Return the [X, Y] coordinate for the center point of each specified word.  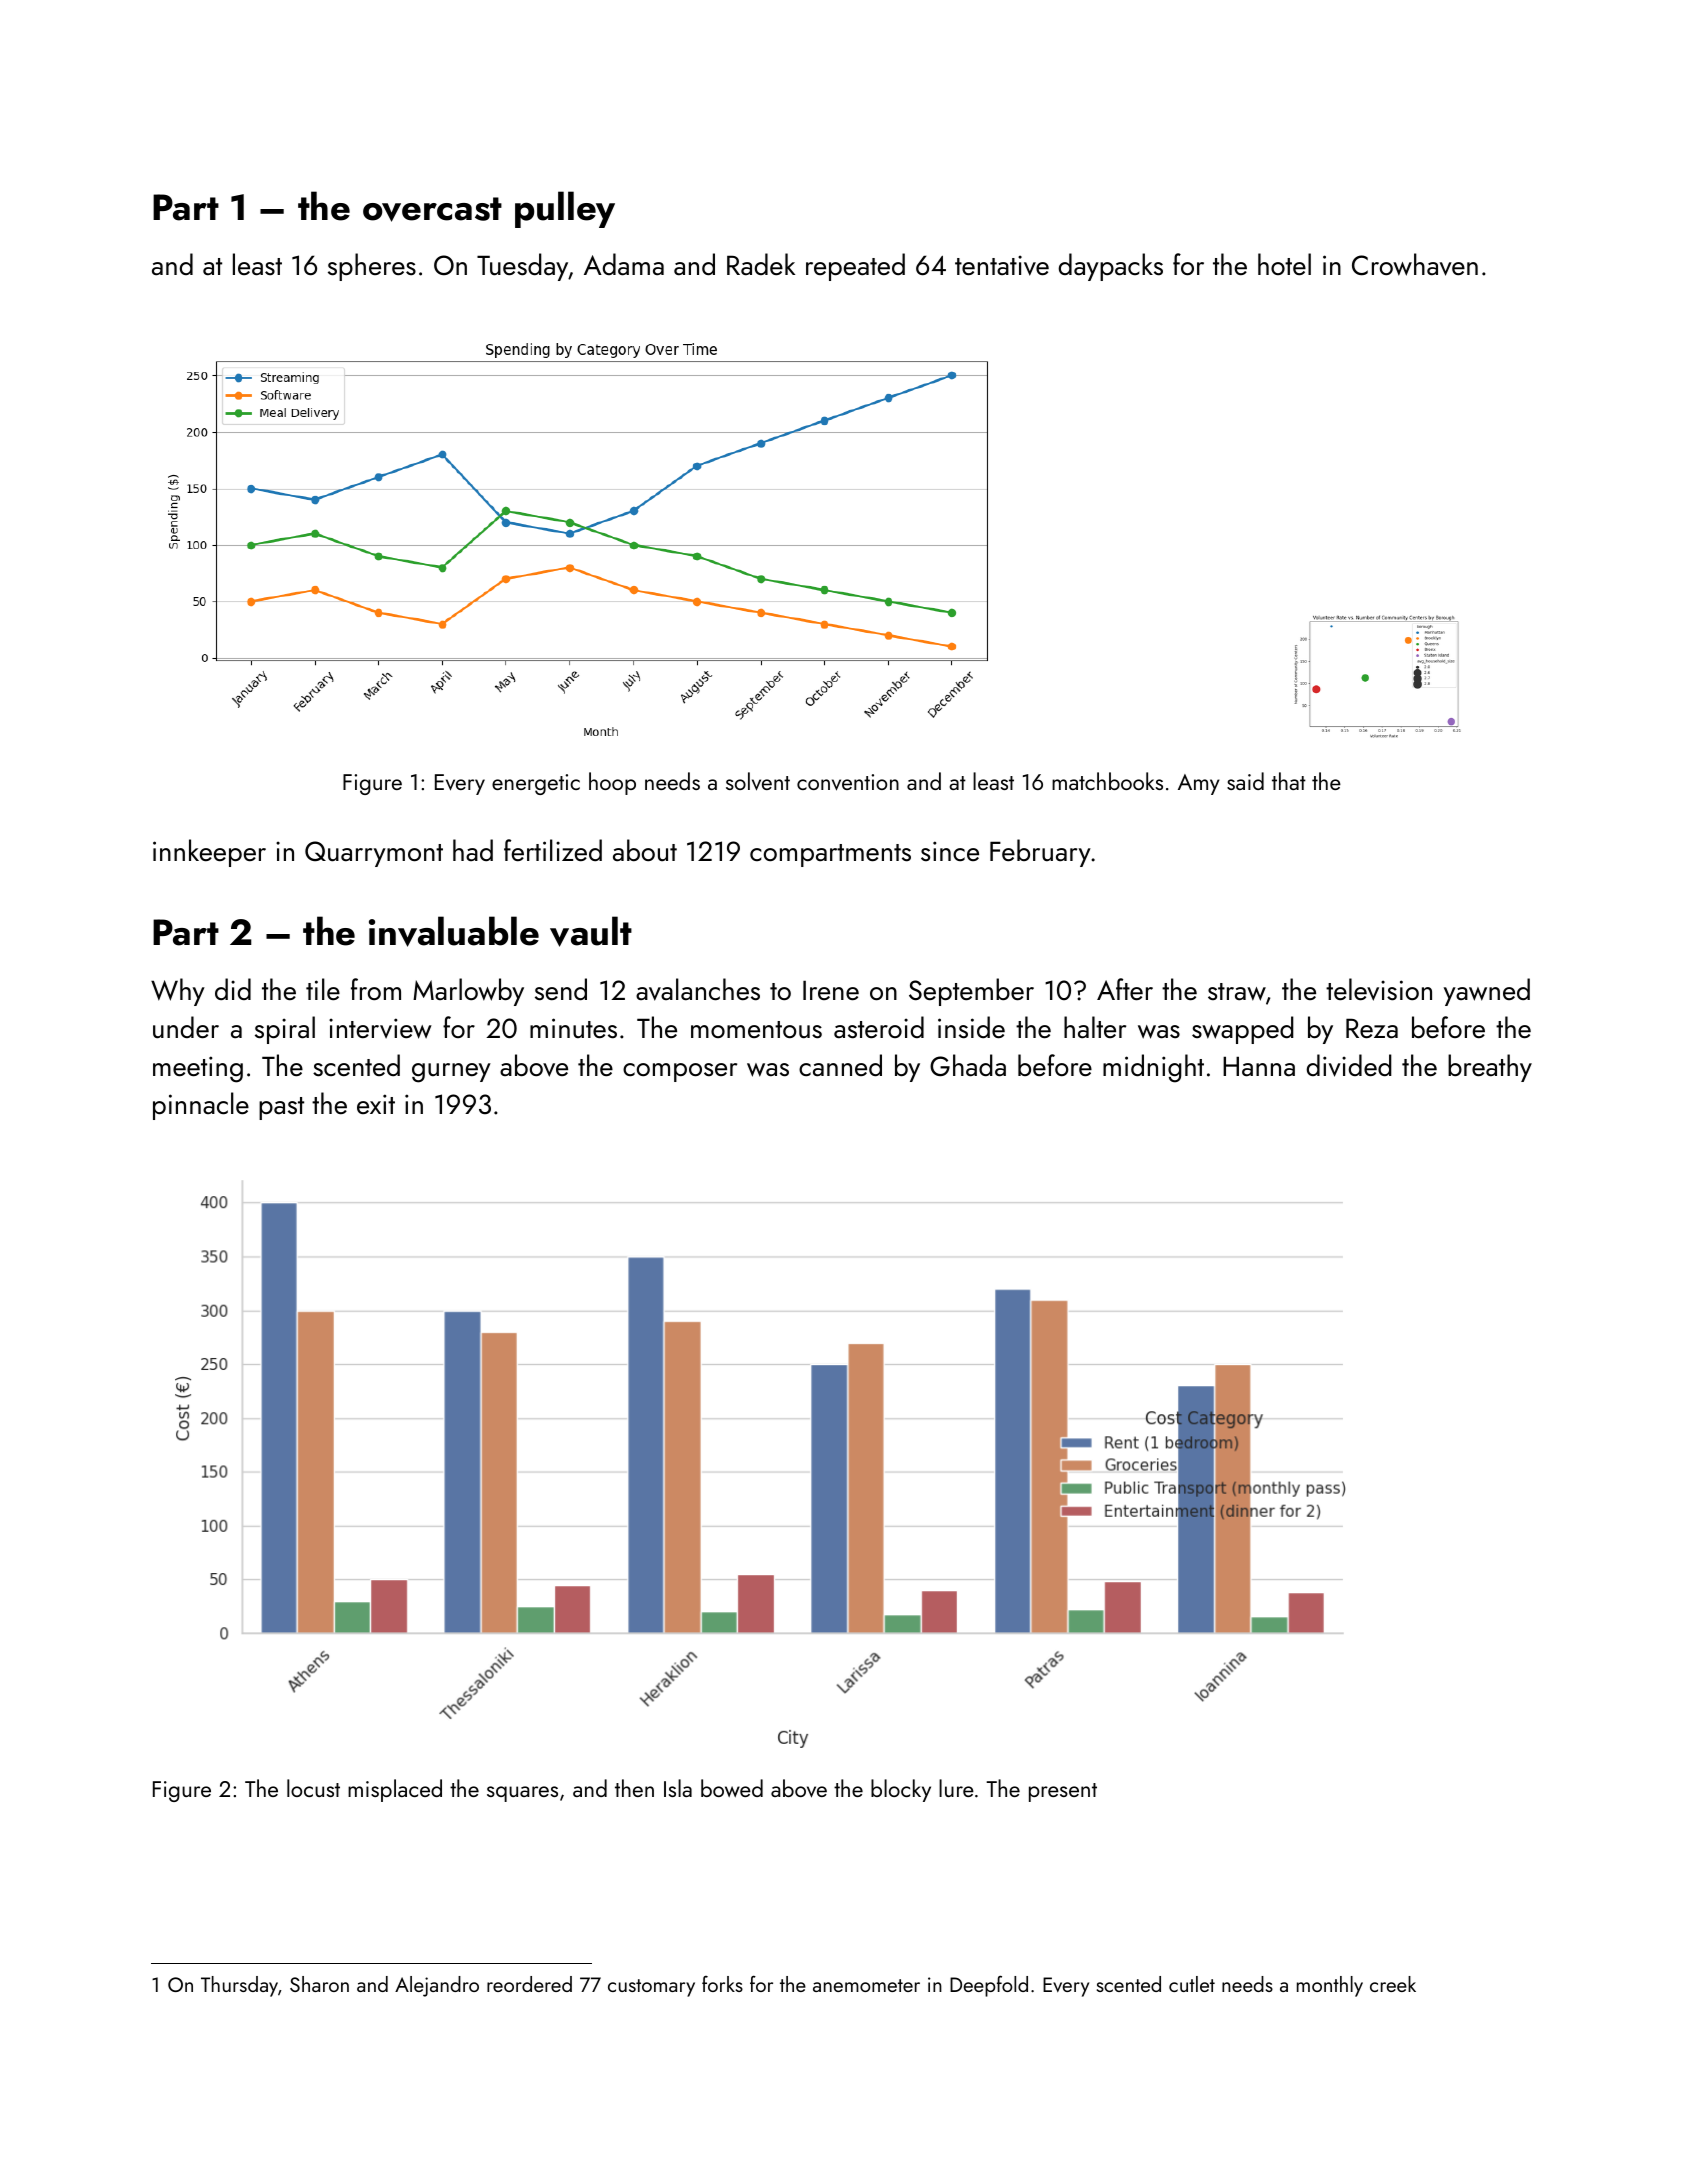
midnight [1153, 1068]
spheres [372, 267]
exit [376, 1104]
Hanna [1259, 1066]
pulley [565, 209]
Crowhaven [1415, 264]
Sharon [319, 1984]
